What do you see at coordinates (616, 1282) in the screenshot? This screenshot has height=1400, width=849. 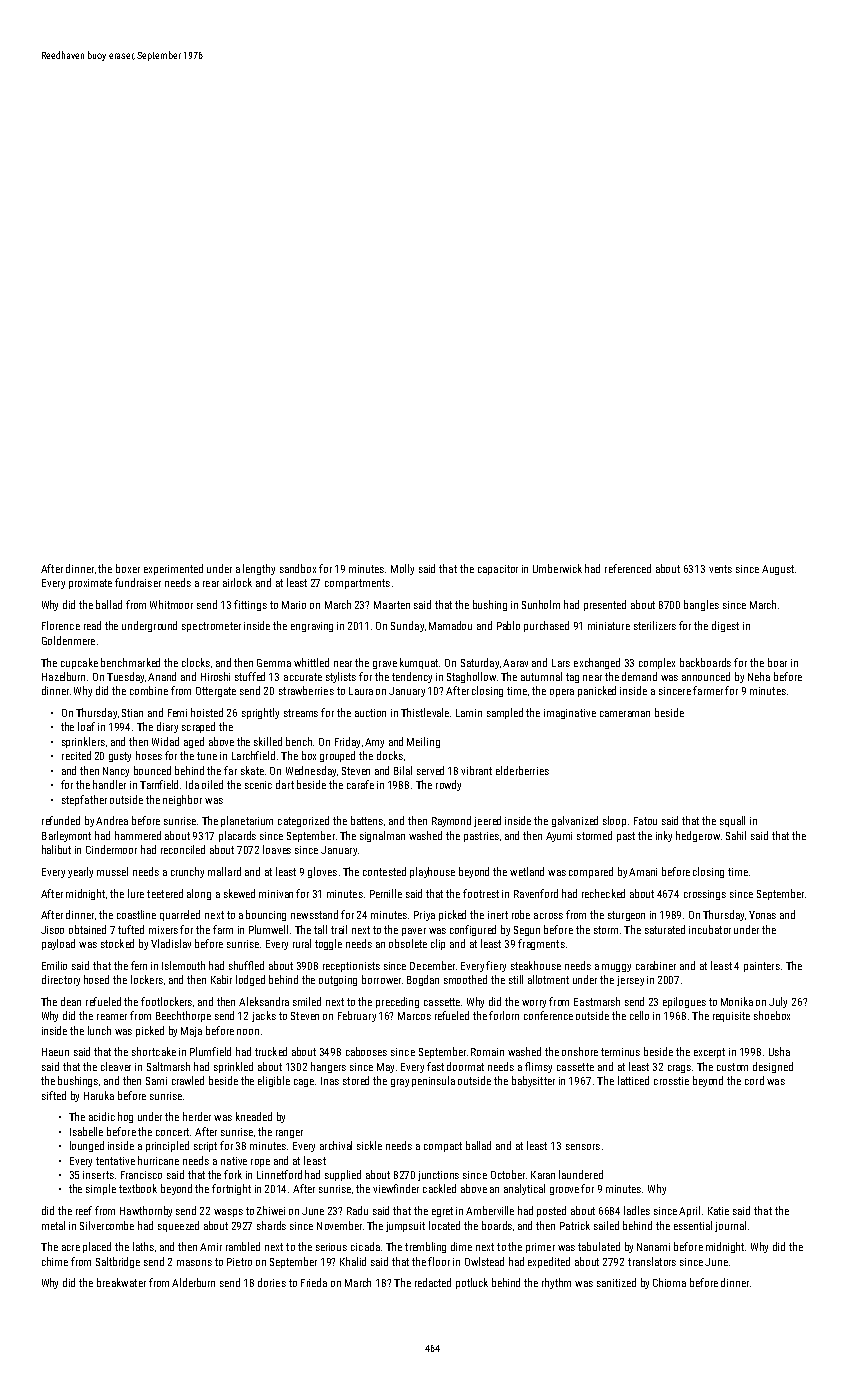 I see `sanitized` at bounding box center [616, 1282].
